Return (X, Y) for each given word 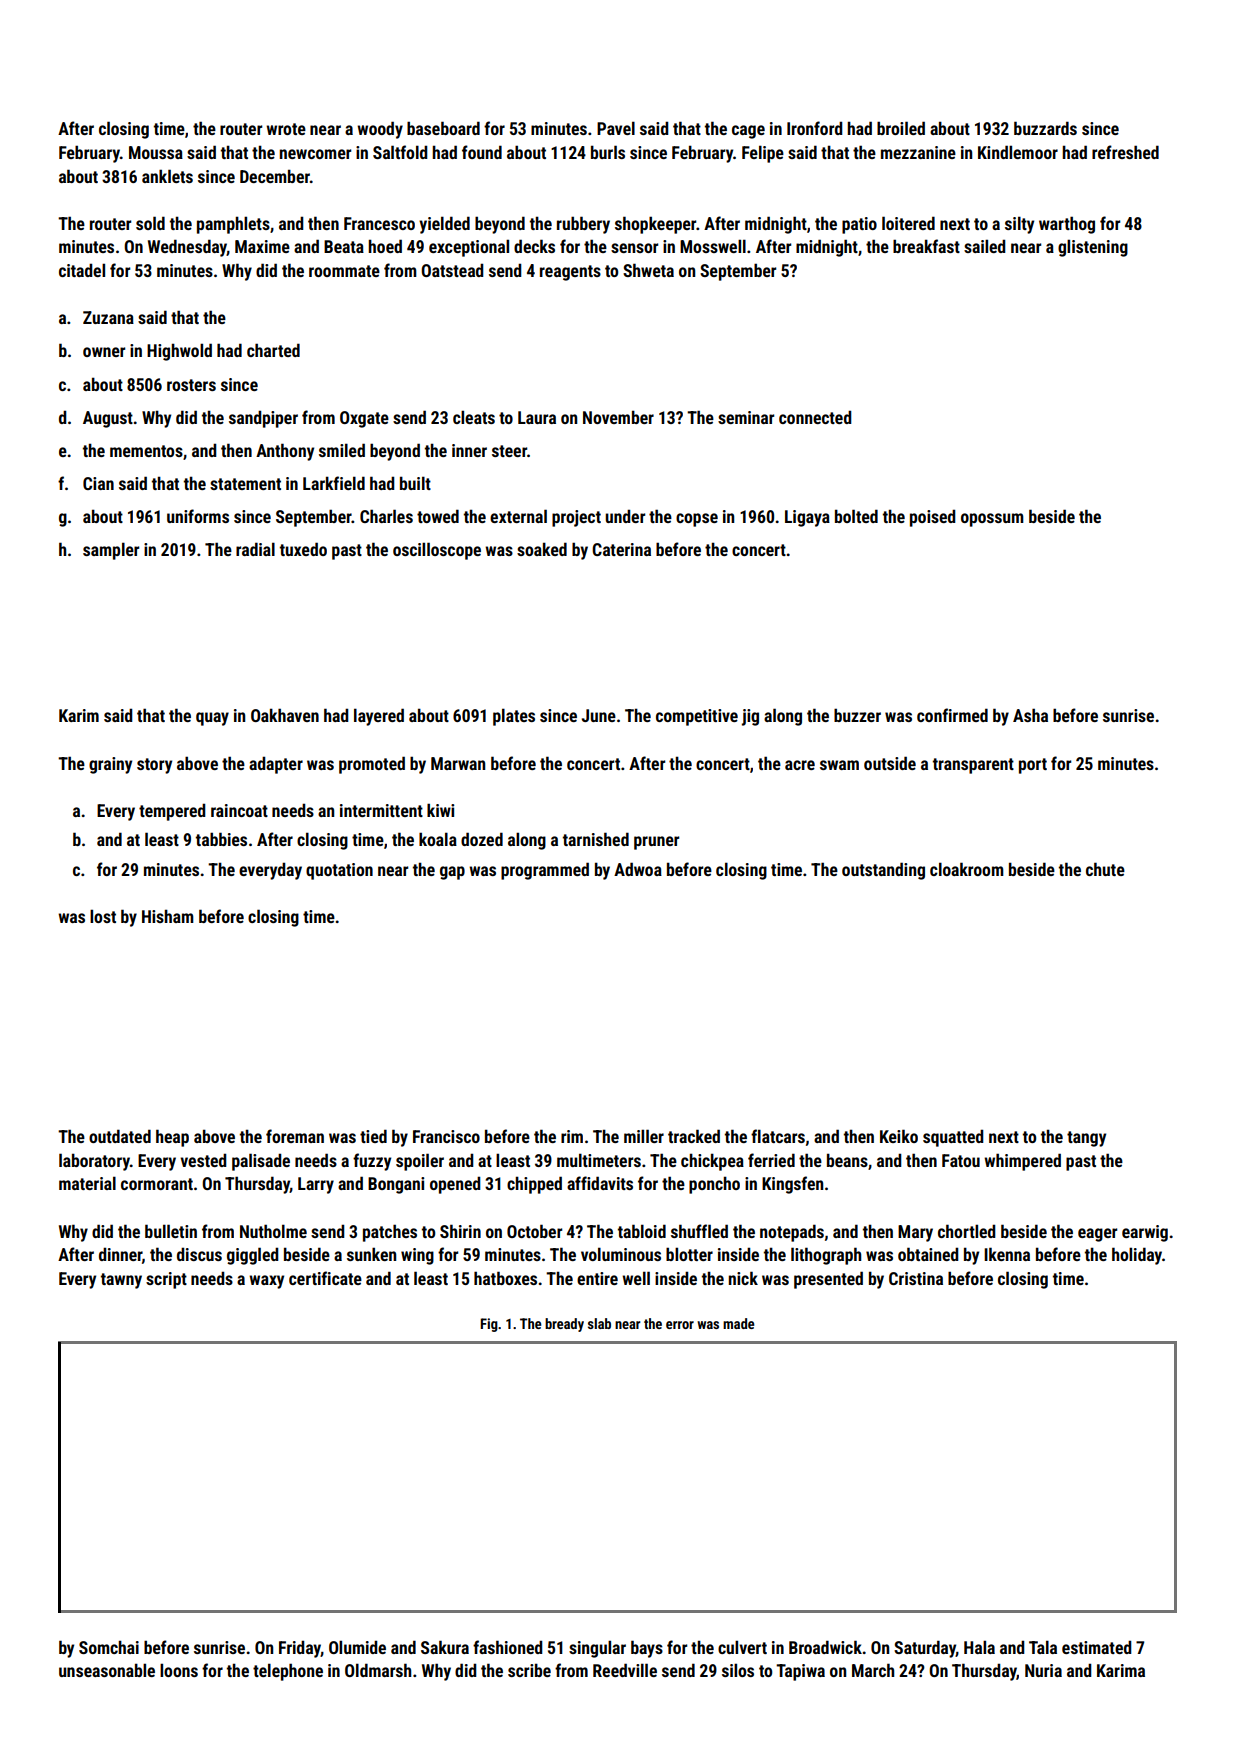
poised (933, 518)
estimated (1097, 1647)
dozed (482, 839)
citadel (82, 270)
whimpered (1022, 1162)
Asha (1030, 715)
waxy (266, 1282)
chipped (534, 1185)
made (738, 1323)
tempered (172, 812)
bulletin (171, 1231)
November (618, 417)
